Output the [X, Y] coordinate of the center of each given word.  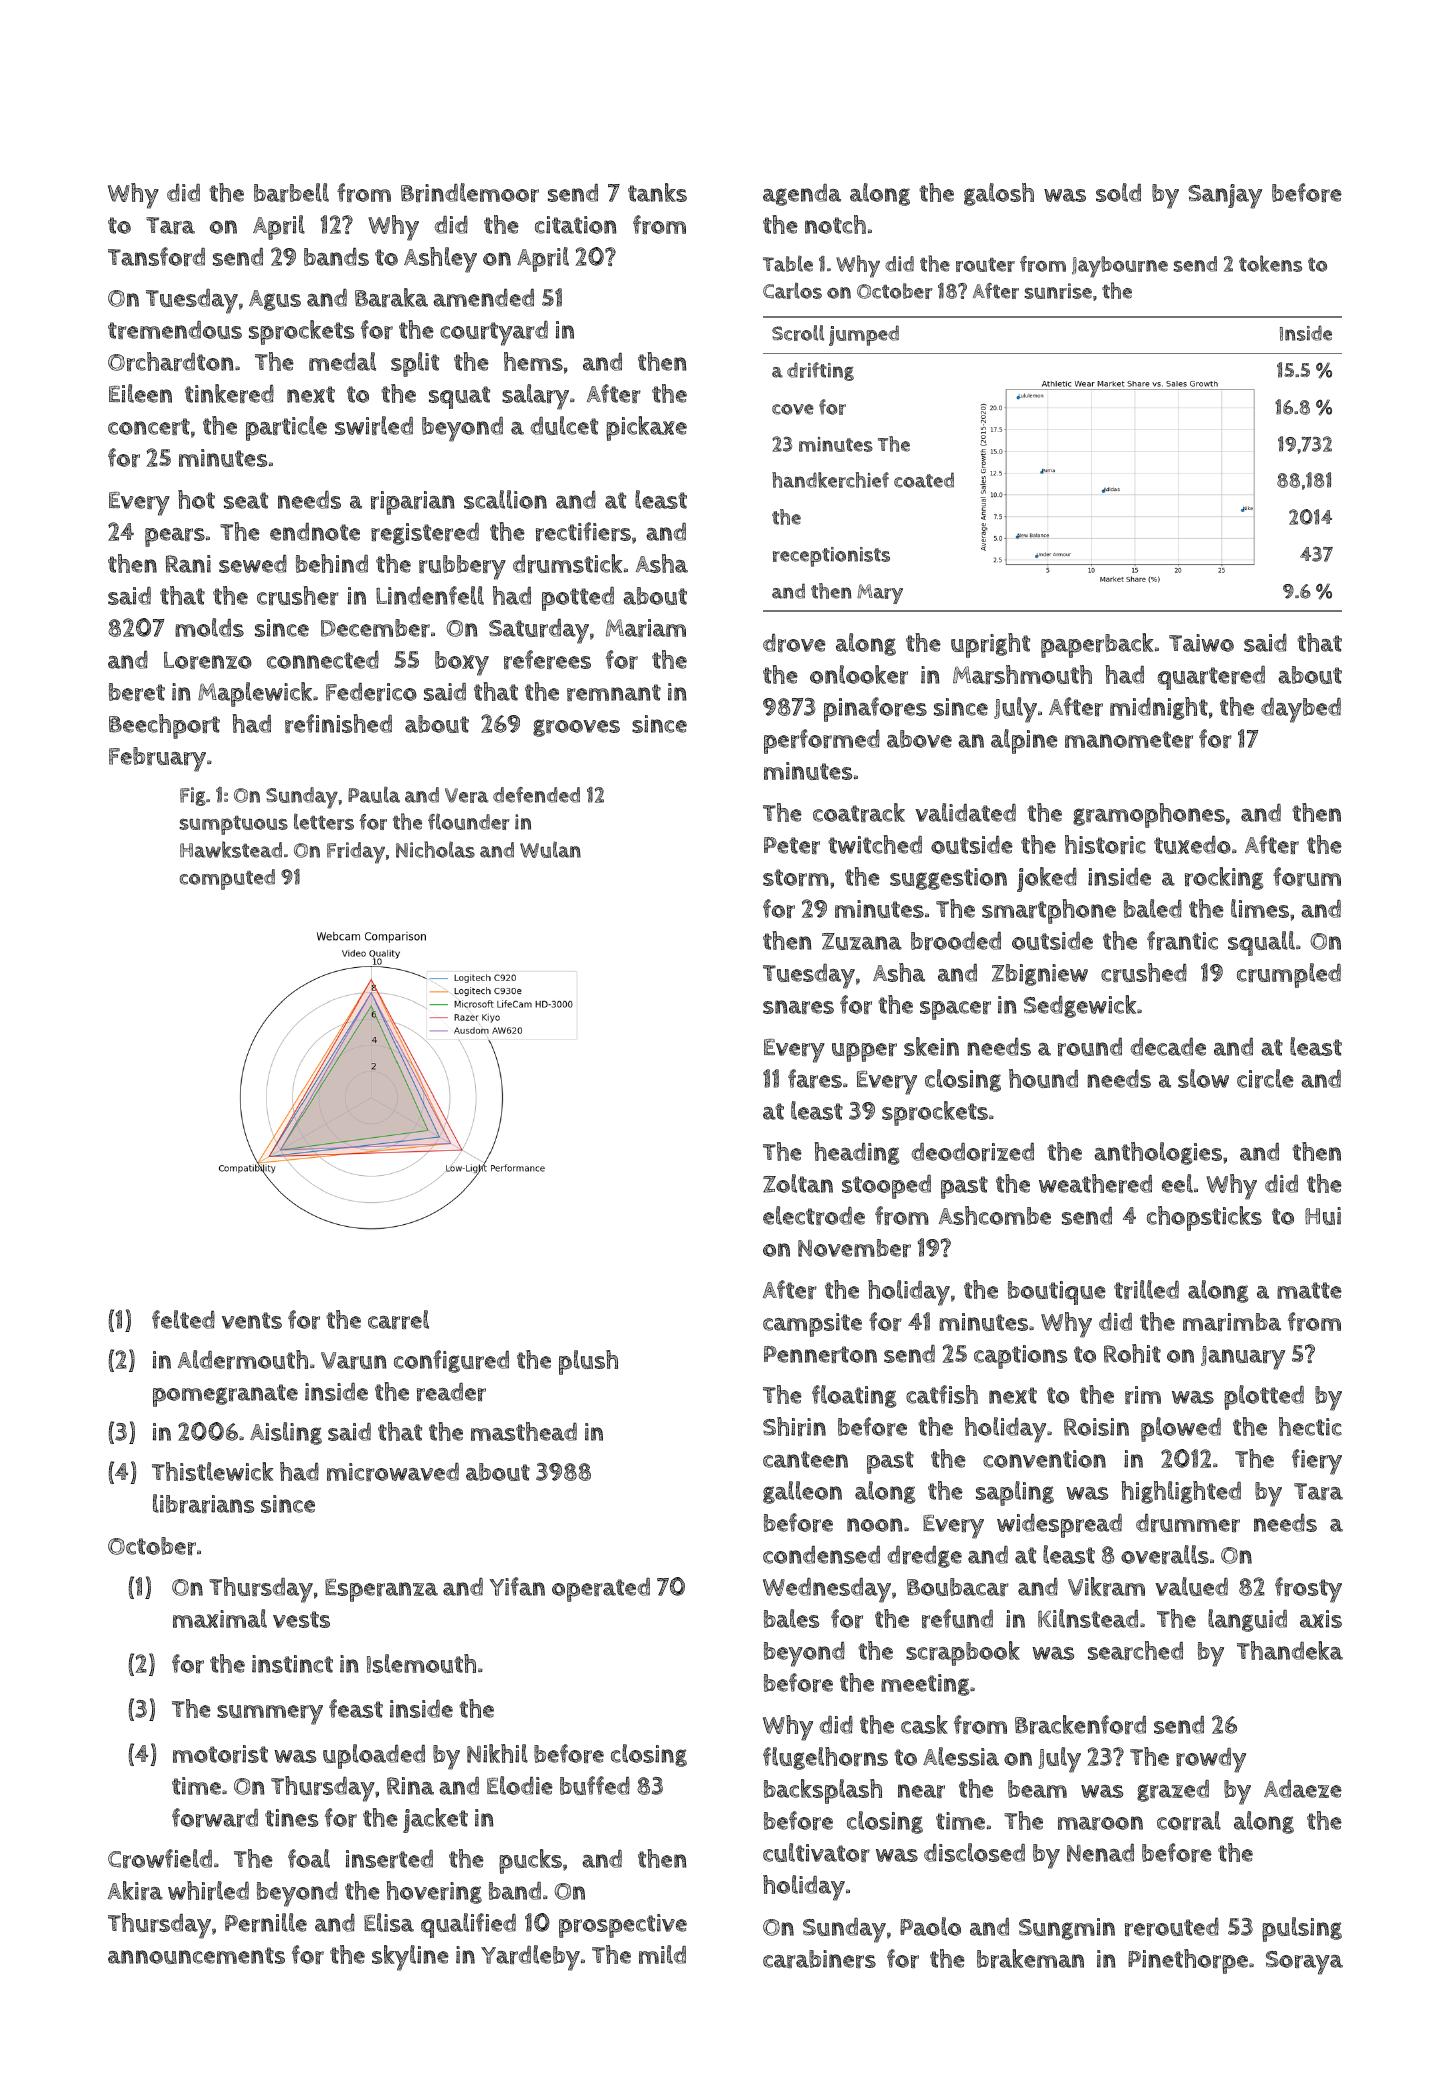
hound [1043, 1078]
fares [815, 1078]
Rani [188, 564]
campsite [812, 1325]
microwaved [393, 1472]
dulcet [564, 425]
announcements [196, 1955]
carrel [398, 1319]
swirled [374, 425]
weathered [1095, 1183]
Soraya [1304, 1963]
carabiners [819, 1959]
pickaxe [646, 428]
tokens [1270, 263]
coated [924, 480]
